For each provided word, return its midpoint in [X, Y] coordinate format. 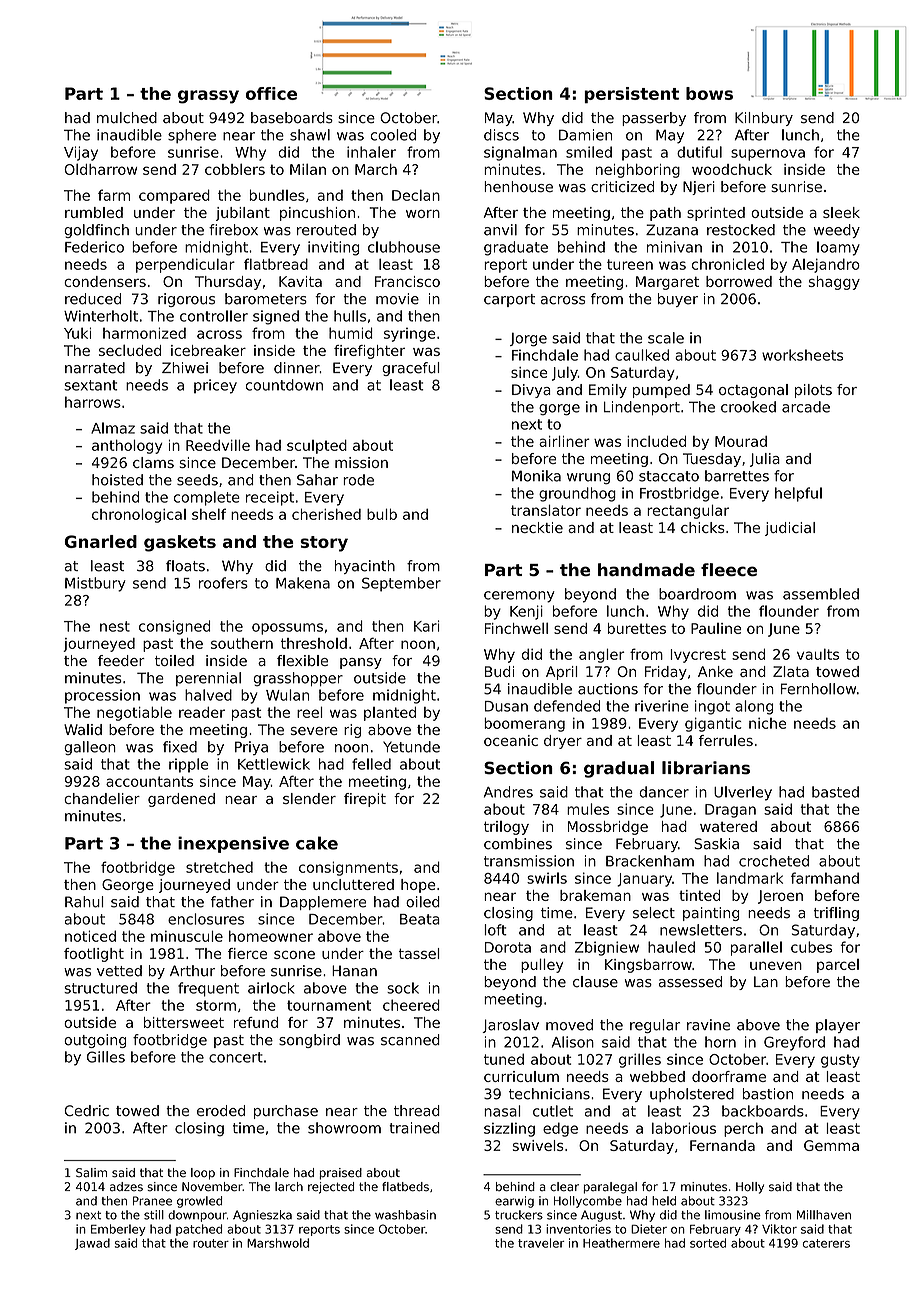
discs [501, 135]
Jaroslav [510, 1026]
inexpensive [233, 844]
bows [709, 93]
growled [199, 1202]
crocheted [774, 861]
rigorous [186, 300]
